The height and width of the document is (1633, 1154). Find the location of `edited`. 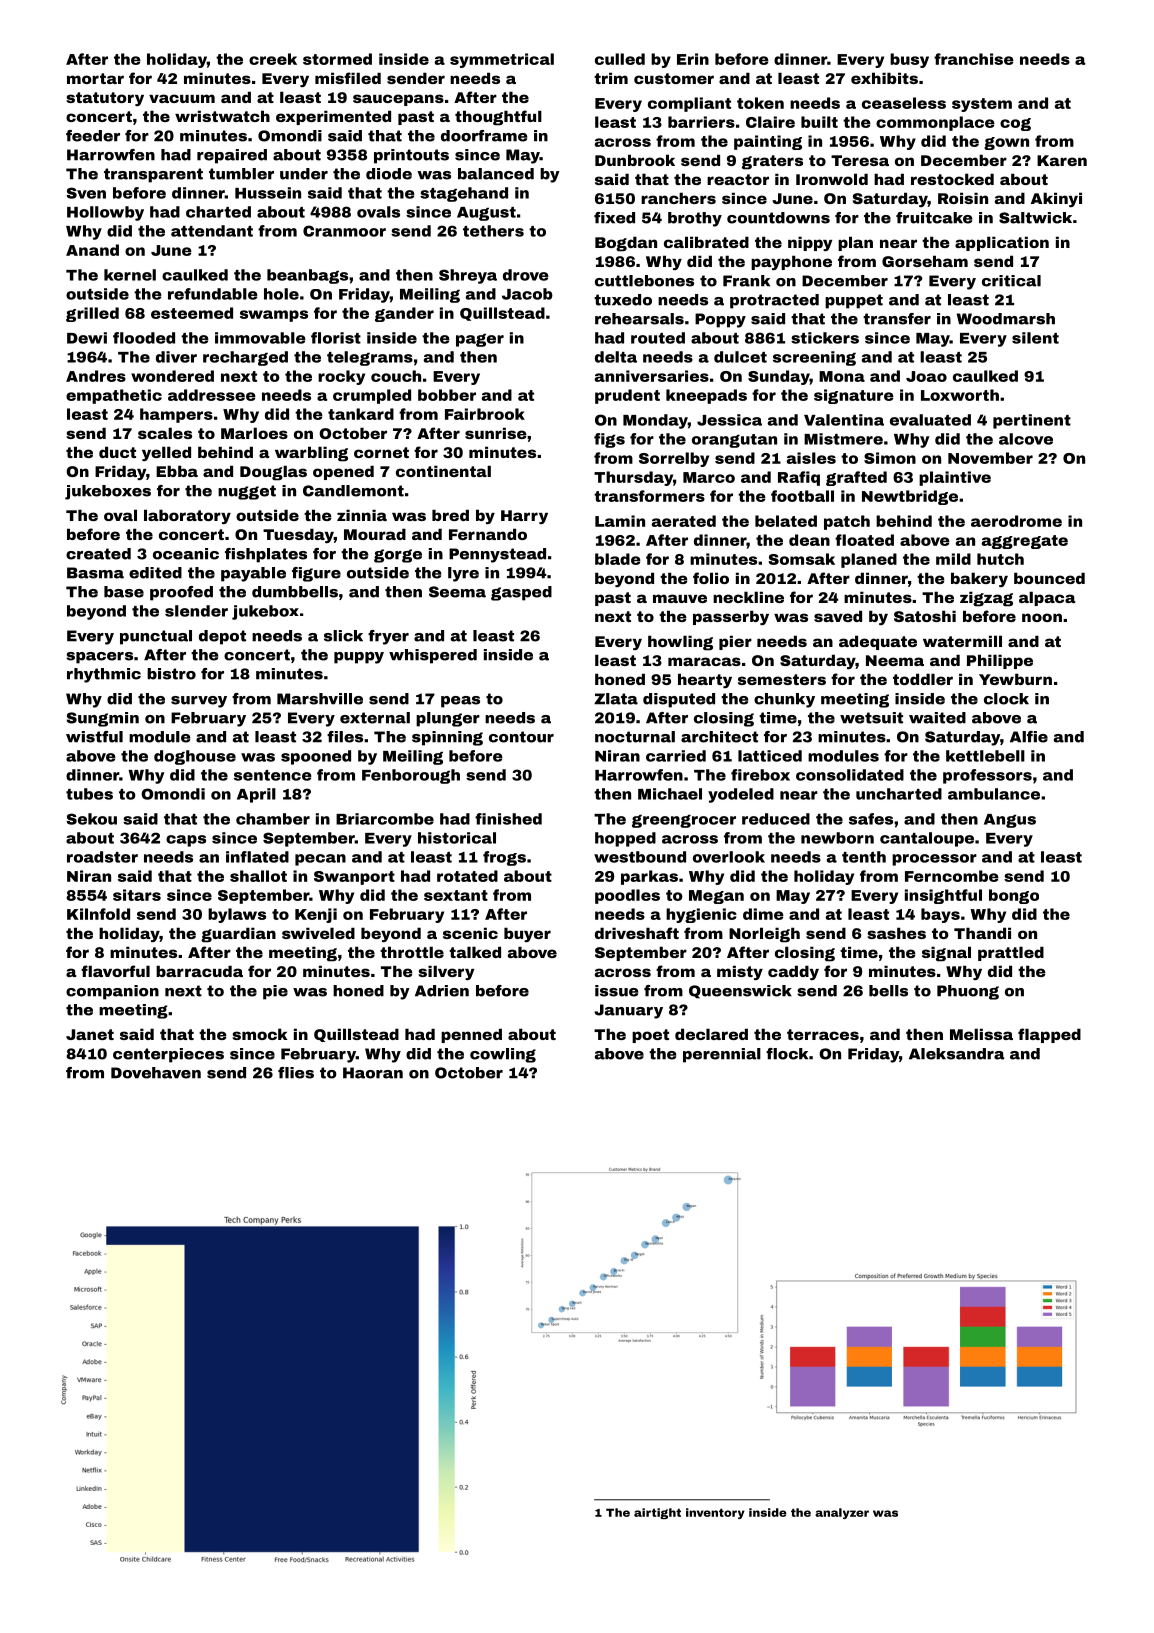

edited is located at coordinates (155, 573).
